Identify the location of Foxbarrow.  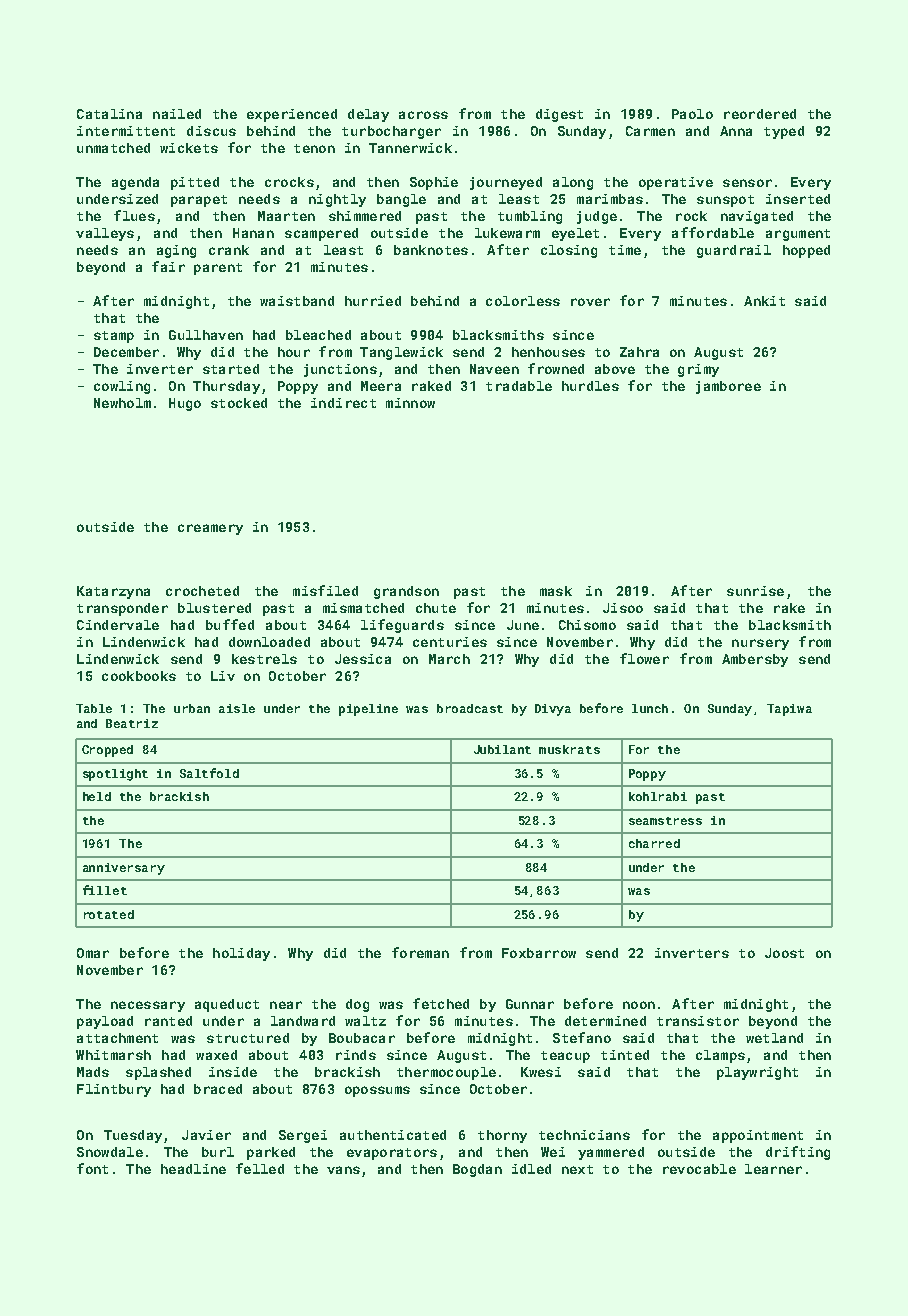
(539, 953).
